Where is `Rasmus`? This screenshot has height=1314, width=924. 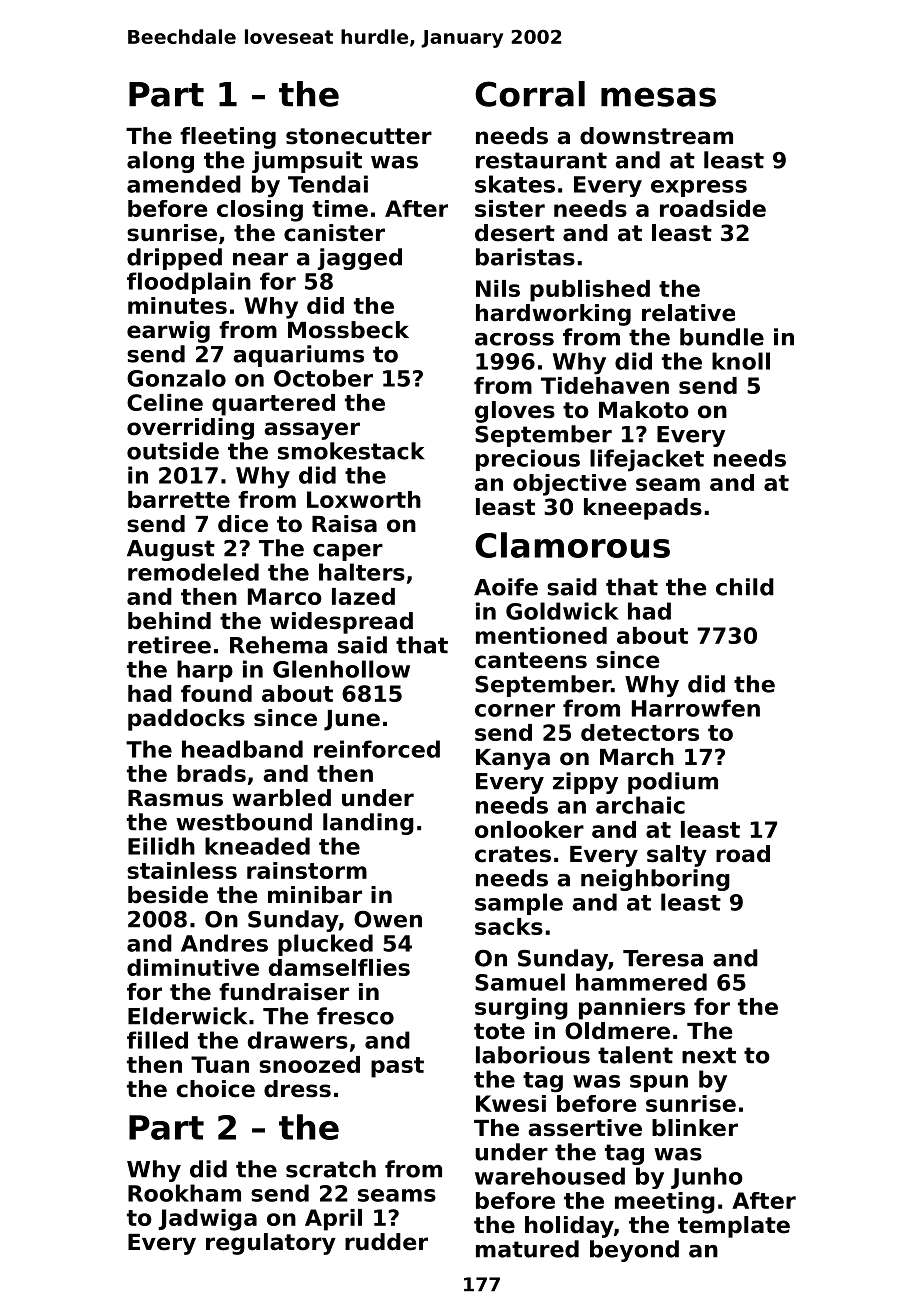 Rasmus is located at coordinates (175, 798).
